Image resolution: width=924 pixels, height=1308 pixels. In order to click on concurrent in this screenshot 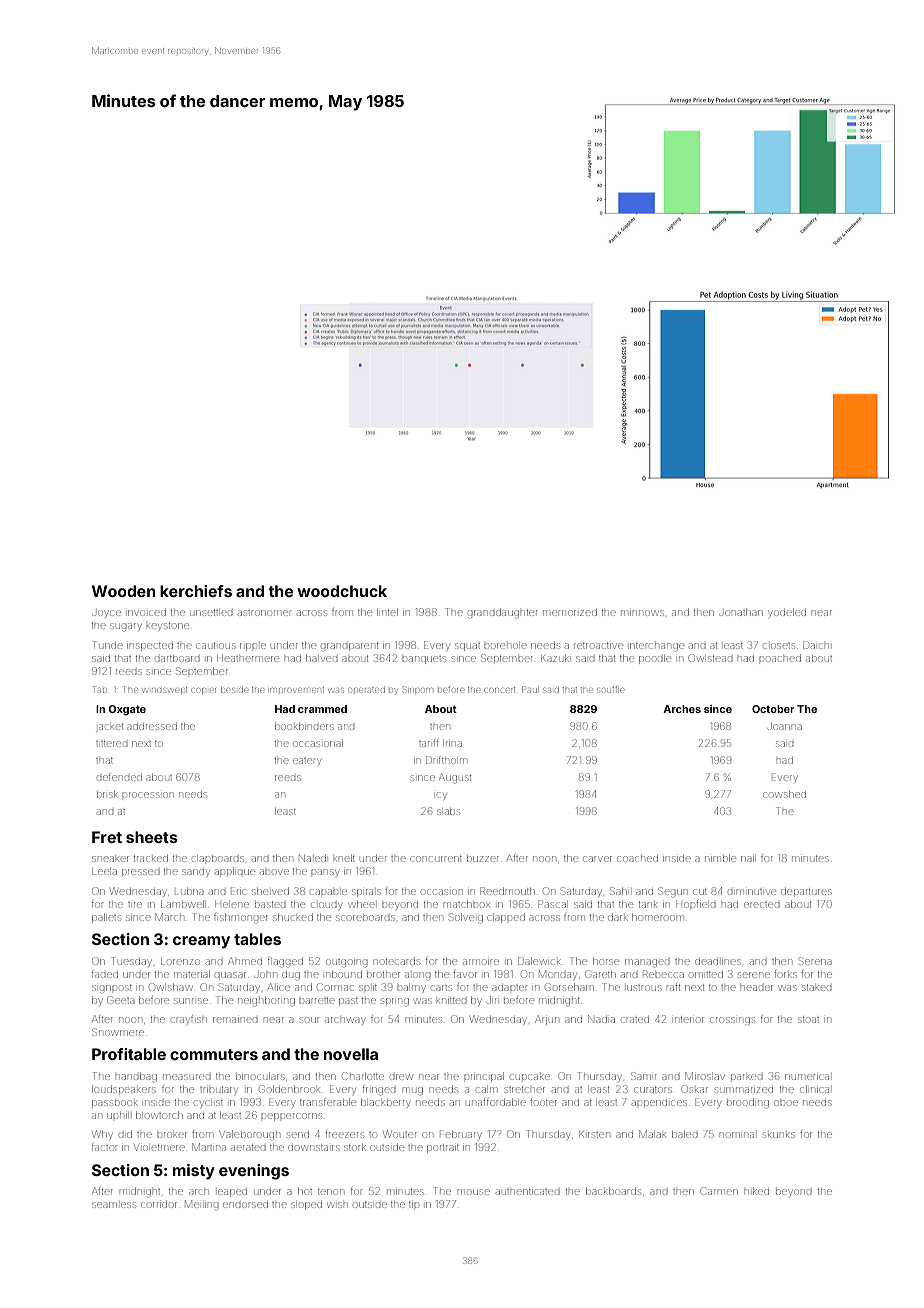, I will do `click(436, 859)`.
